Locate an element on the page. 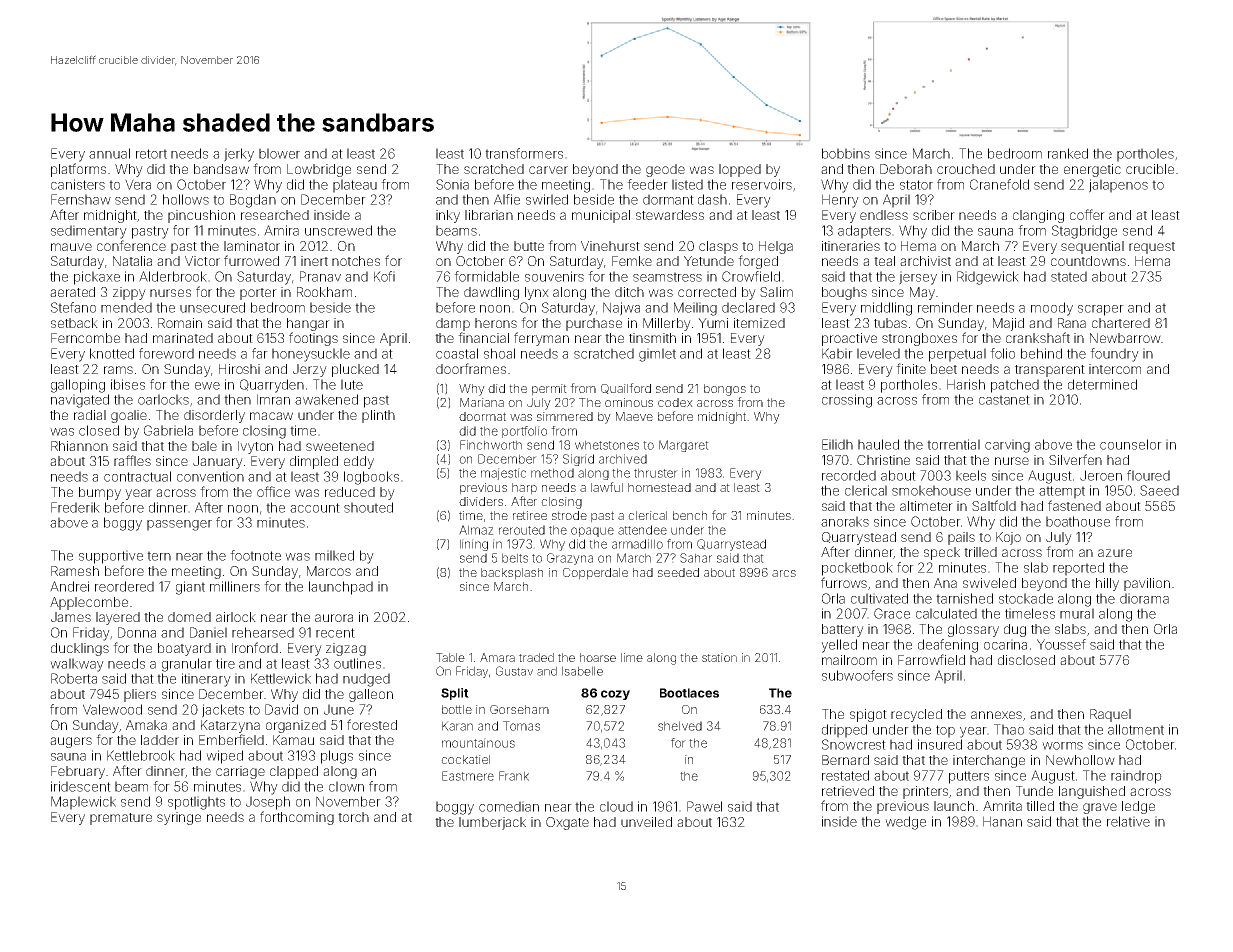 This image has height=952, width=1233. Bootlaces is located at coordinates (689, 693).
